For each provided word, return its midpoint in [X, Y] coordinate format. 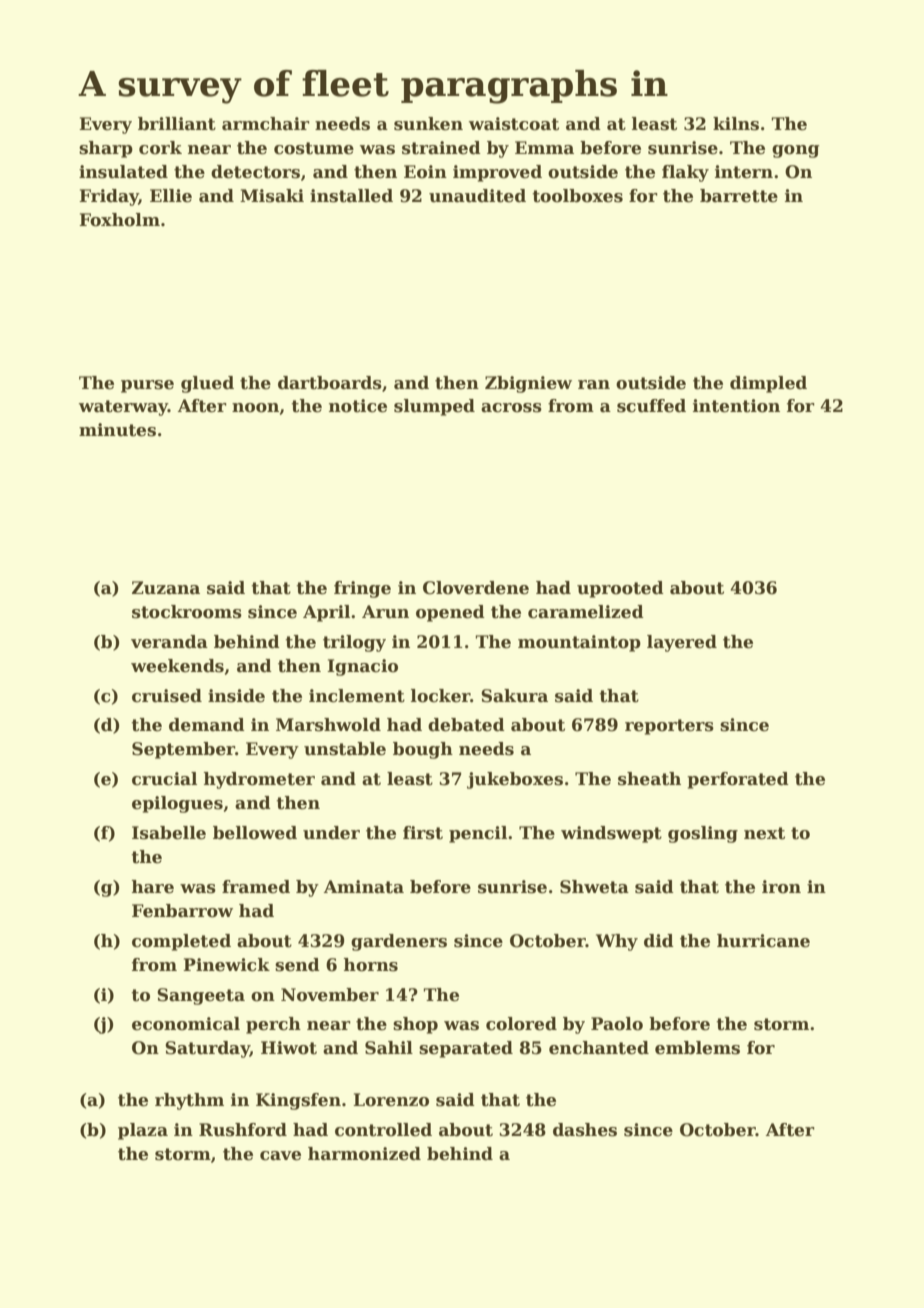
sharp [106, 149]
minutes [117, 430]
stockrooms [187, 612]
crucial [164, 779]
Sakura [514, 696]
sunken [428, 124]
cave [280, 1156]
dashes [585, 1130]
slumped [434, 407]
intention [736, 406]
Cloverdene [476, 588]
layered [682, 643]
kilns [736, 124]
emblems [697, 1048]
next [764, 833]
